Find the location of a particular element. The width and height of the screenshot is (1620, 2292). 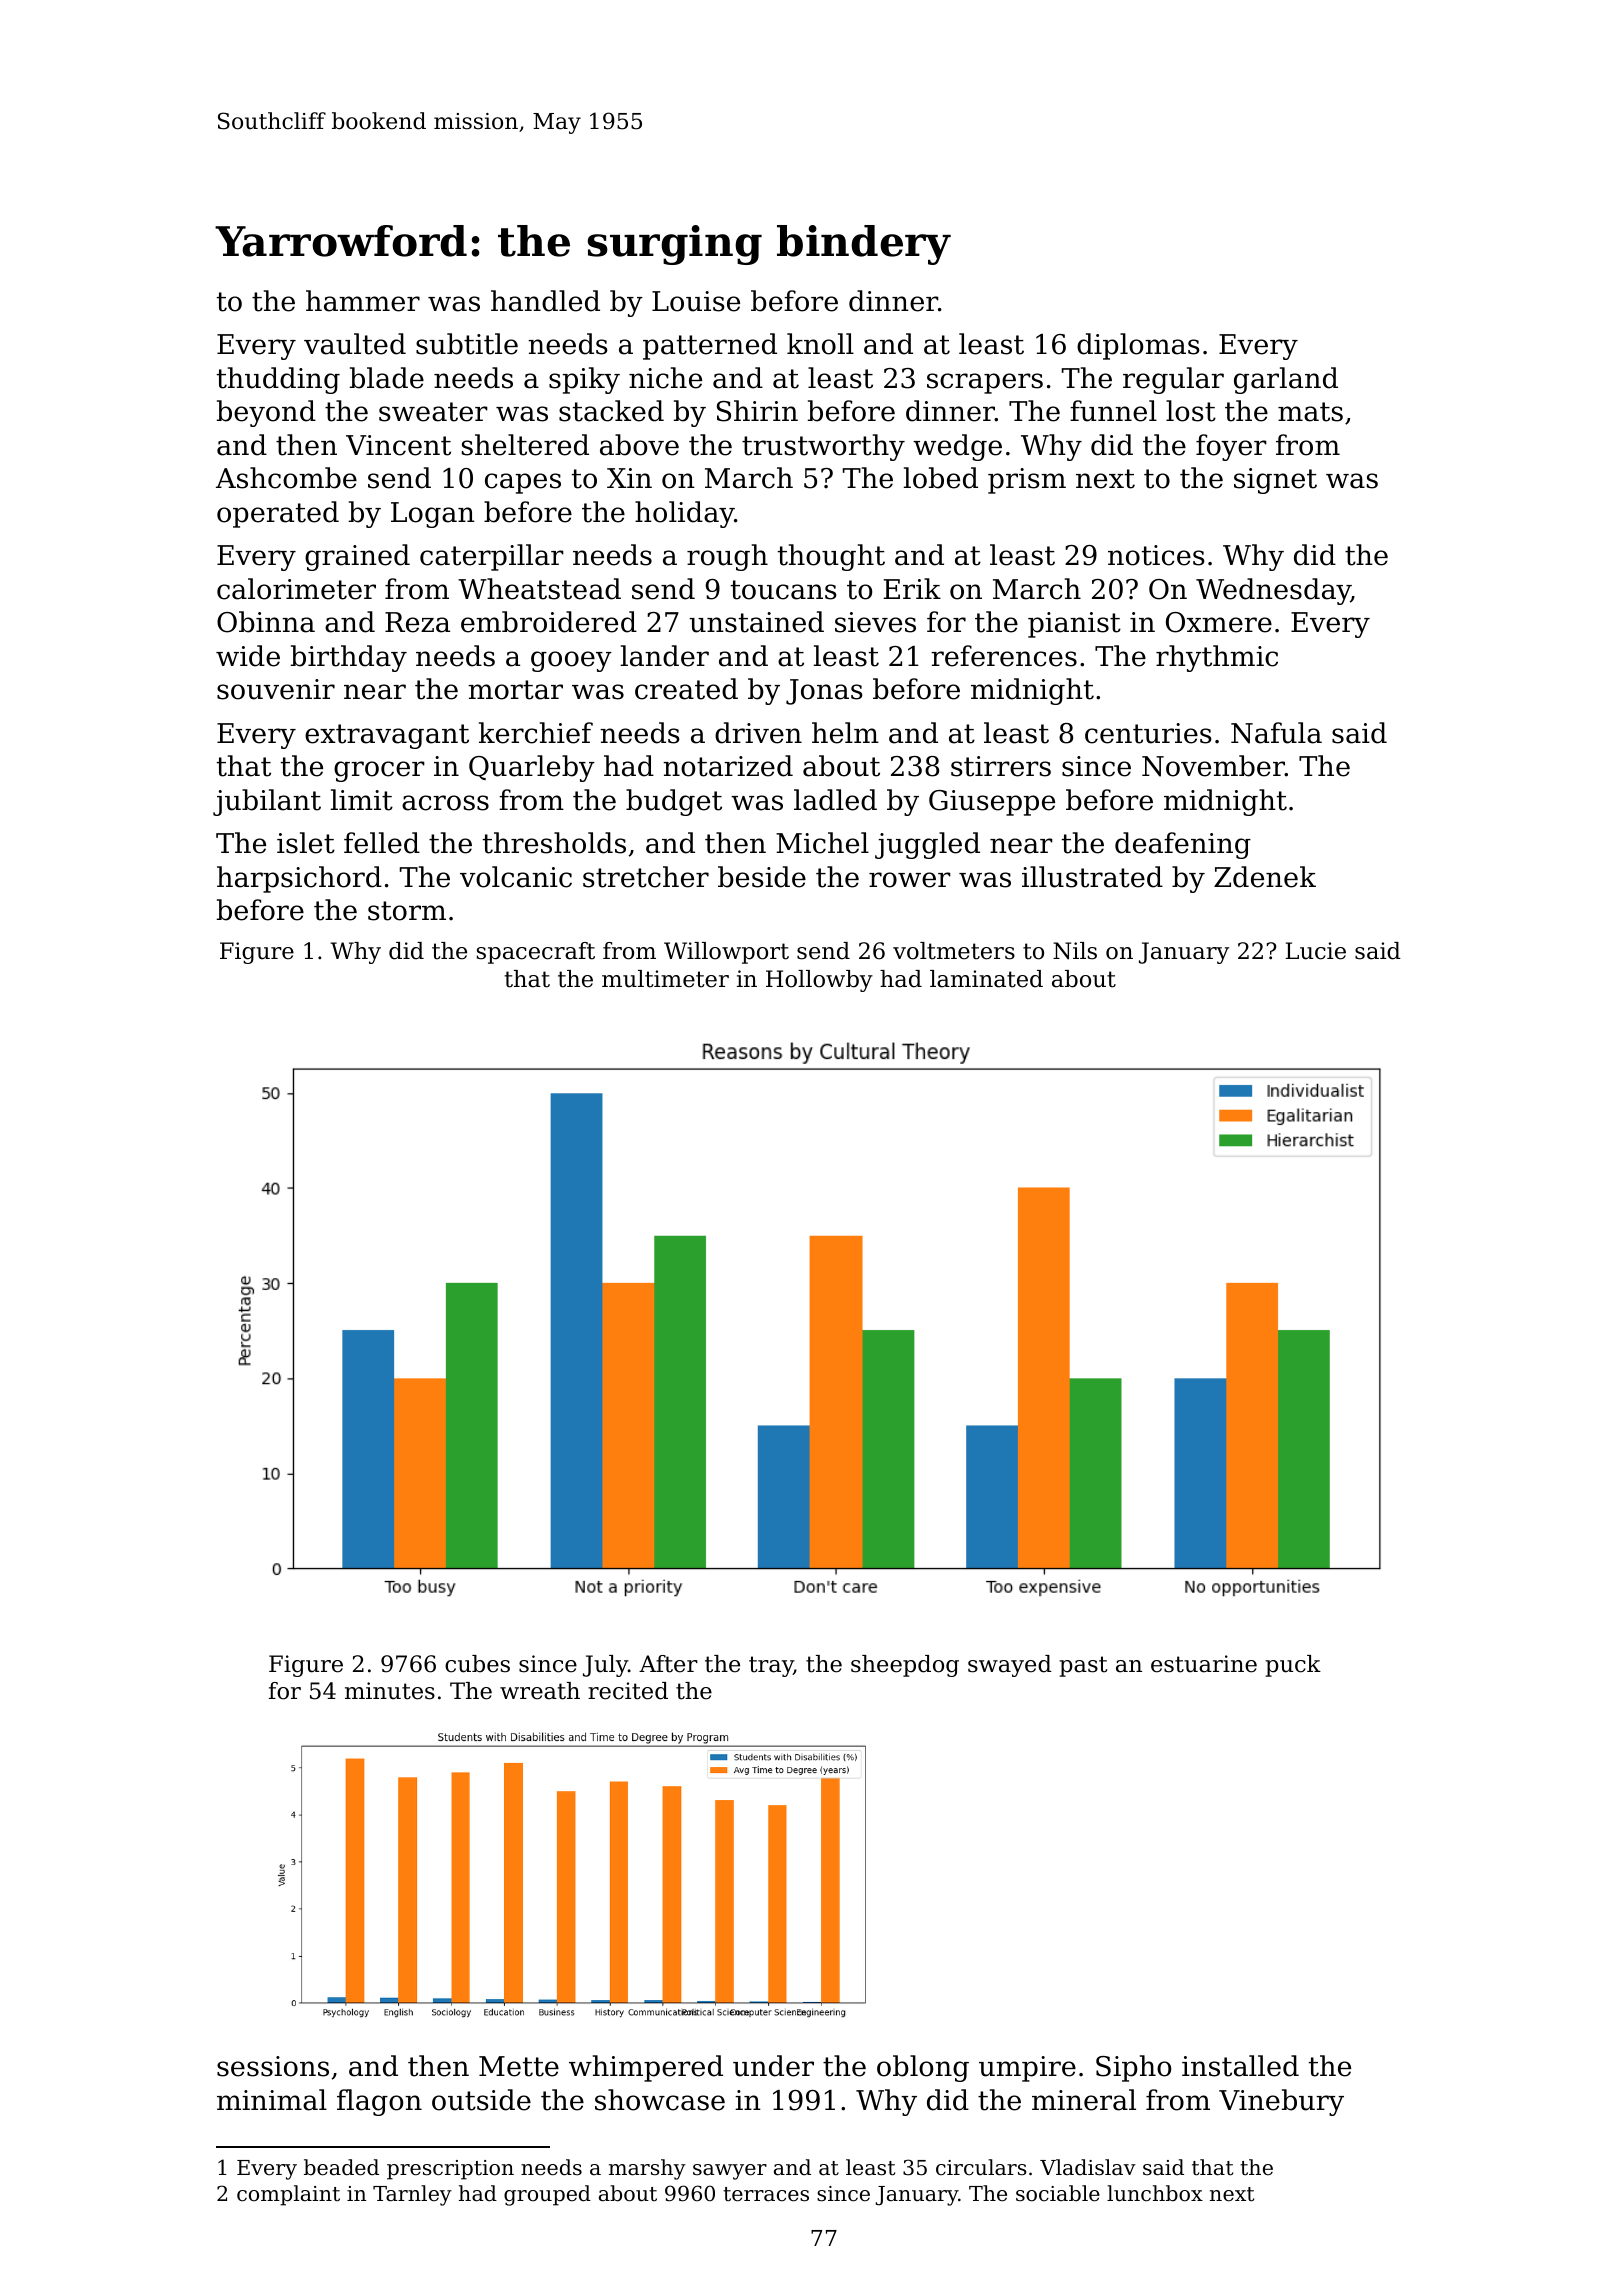

cubes is located at coordinates (477, 1664).
